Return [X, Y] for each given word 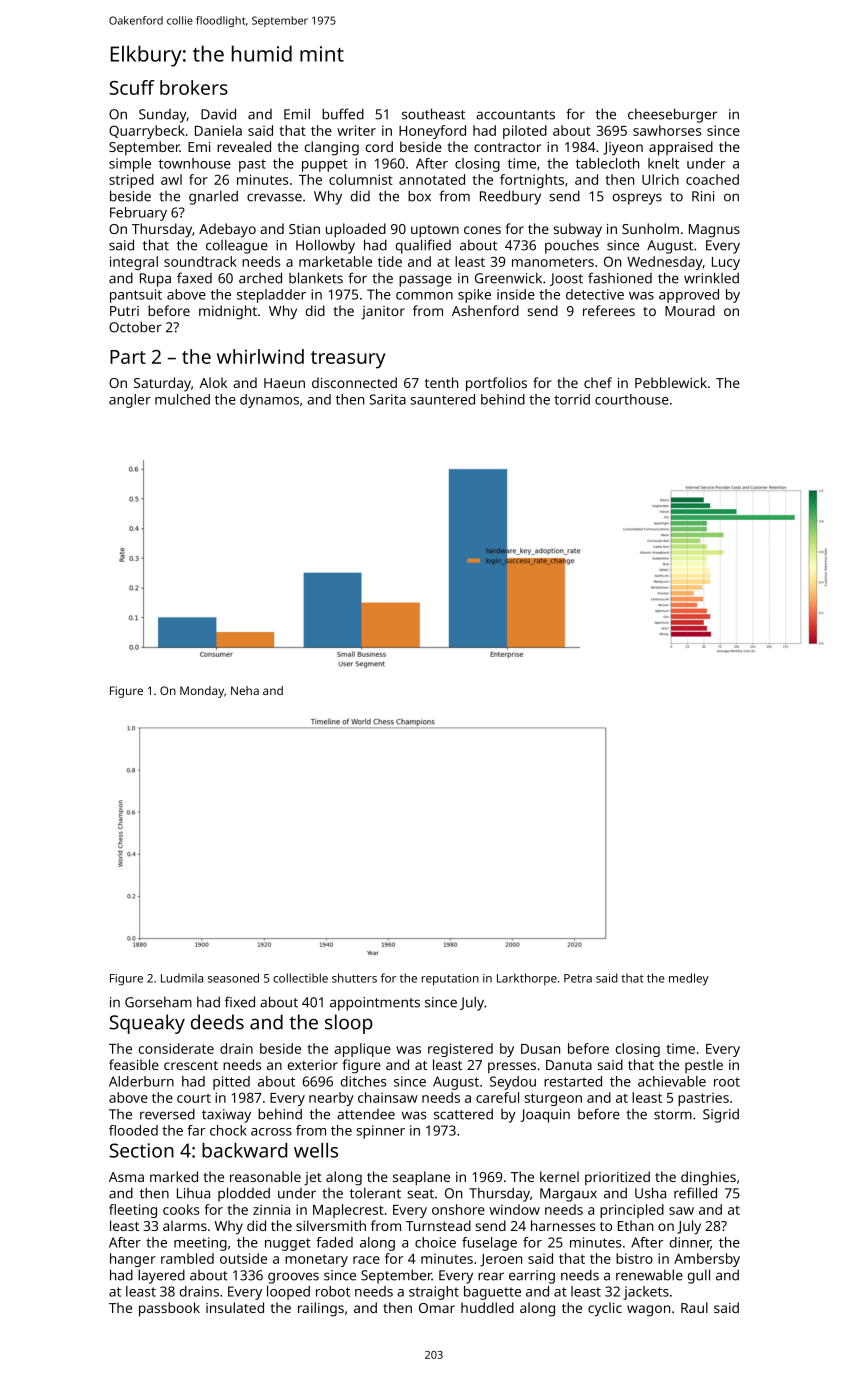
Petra [578, 978]
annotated [432, 179]
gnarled [213, 197]
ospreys [637, 199]
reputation [450, 980]
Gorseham [158, 1002]
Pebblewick [671, 382]
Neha [245, 690]
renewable [649, 1275]
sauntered [443, 399]
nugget [288, 1244]
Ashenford [485, 310]
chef [598, 382]
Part [128, 357]
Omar [437, 1308]
